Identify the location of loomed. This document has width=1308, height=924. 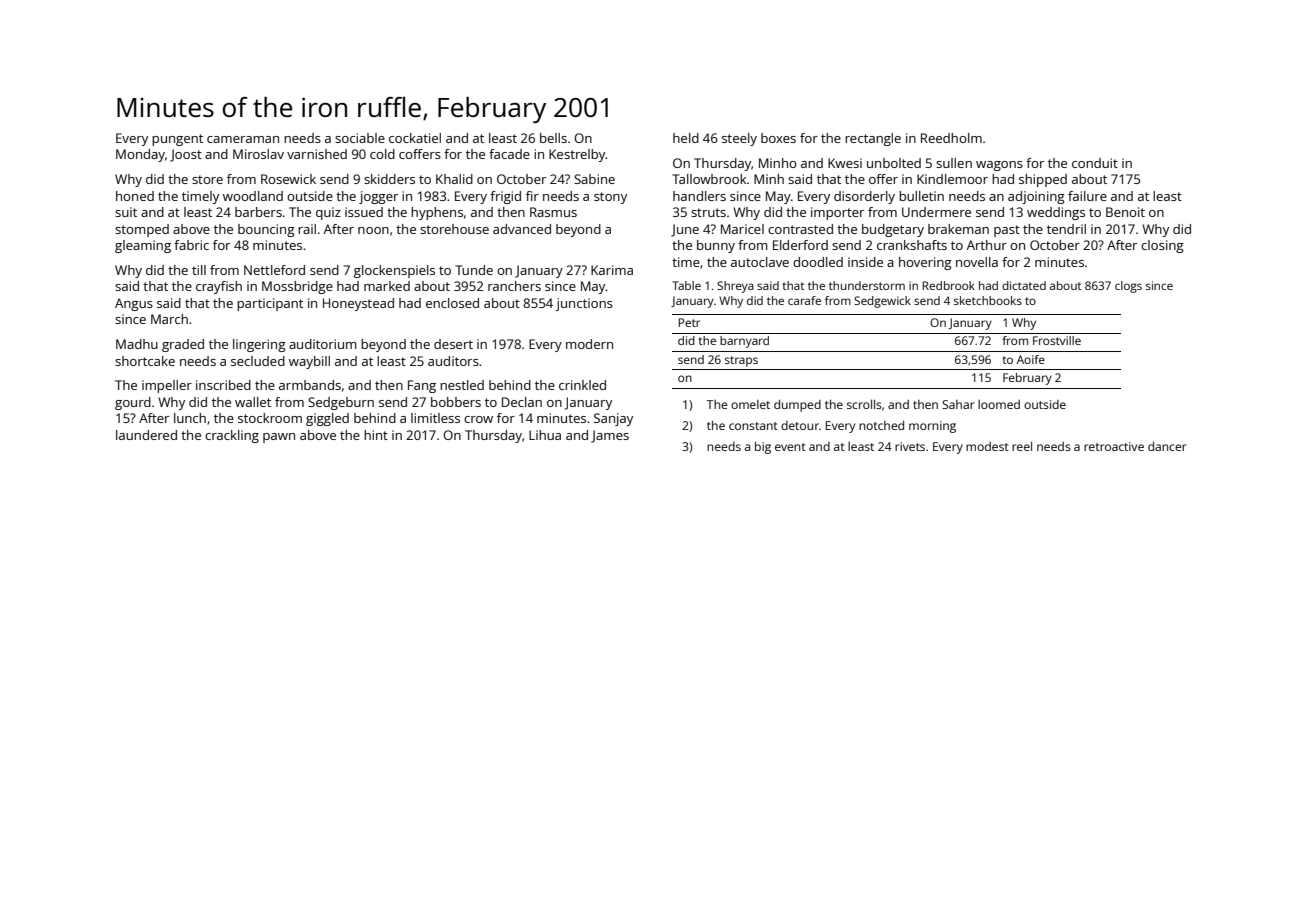
(999, 404).
